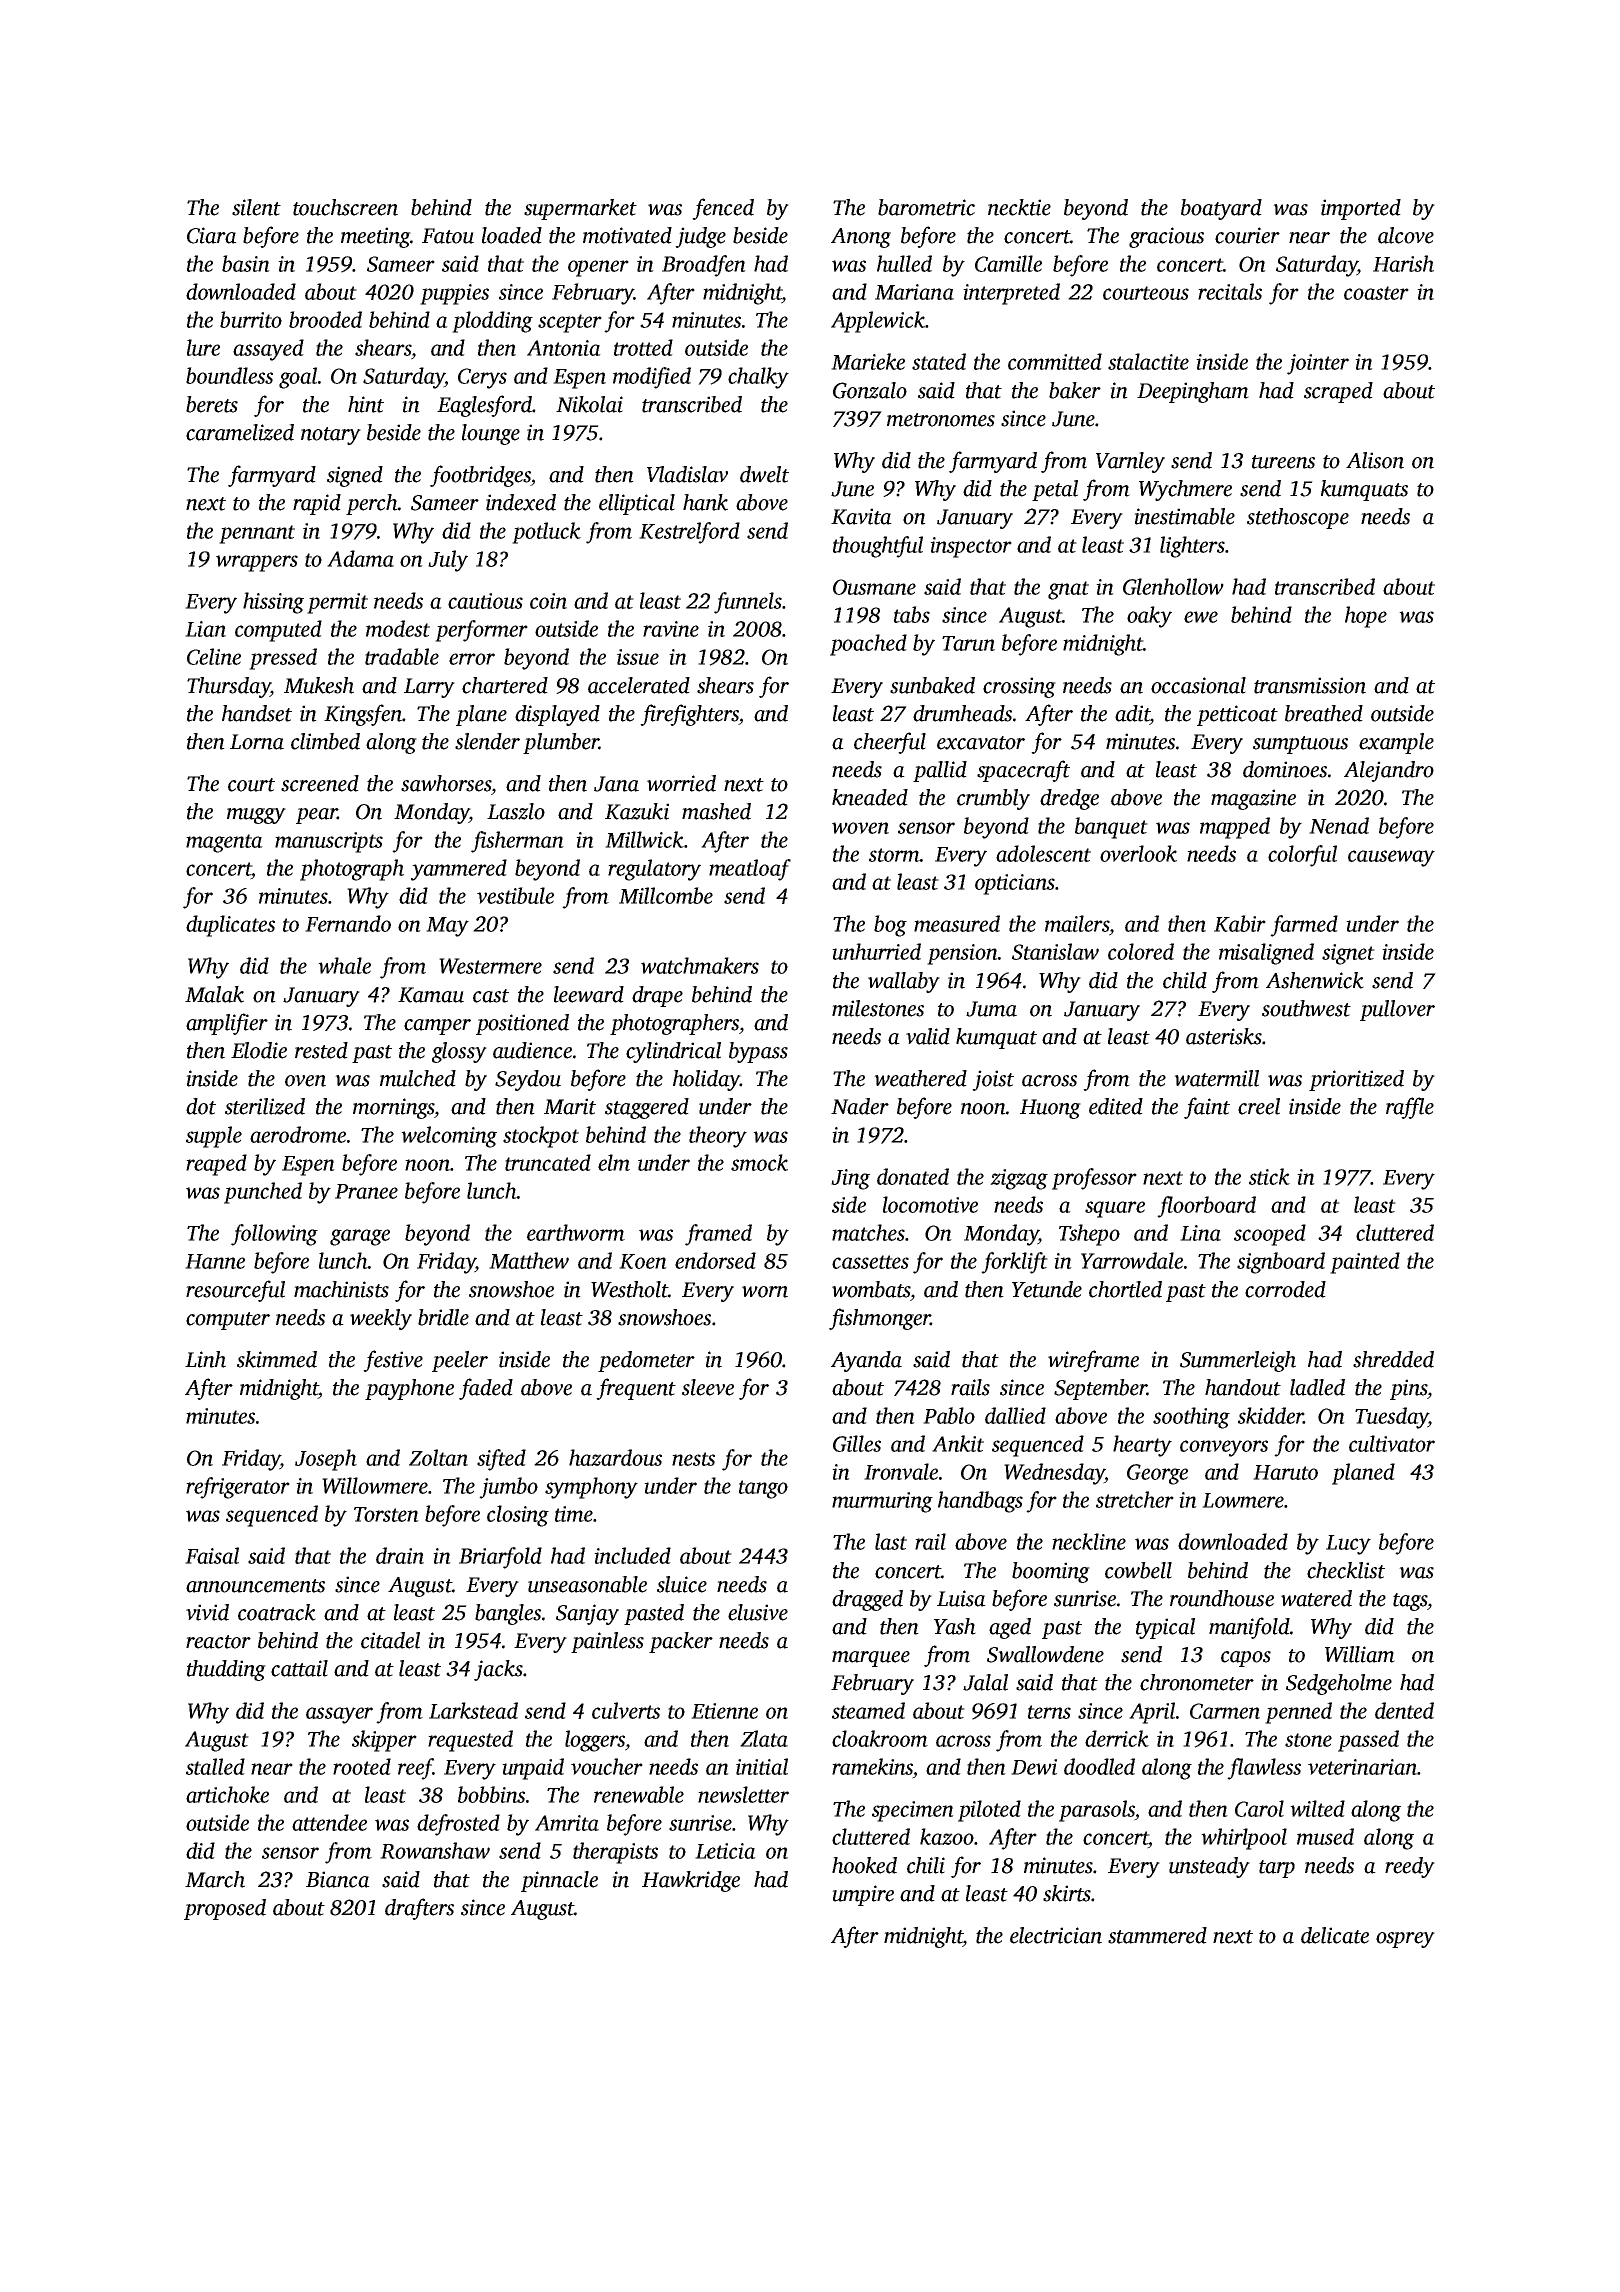 Image resolution: width=1620 pixels, height=2292 pixels. What do you see at coordinates (548, 601) in the screenshot?
I see `coin` at bounding box center [548, 601].
